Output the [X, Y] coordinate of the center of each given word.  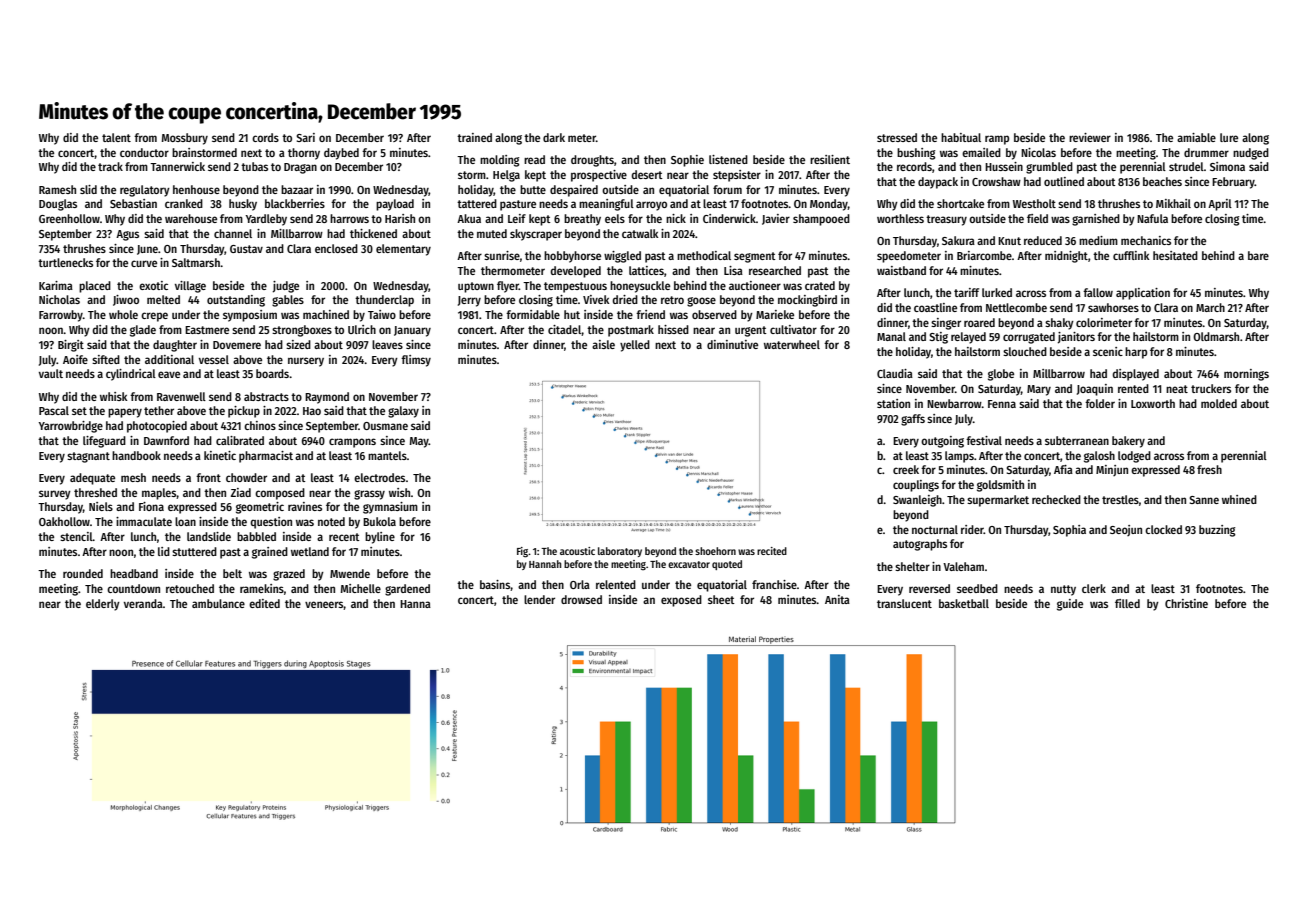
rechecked [1056, 499]
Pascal [54, 410]
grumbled [1049, 168]
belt [232, 573]
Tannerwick [177, 166]
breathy [582, 220]
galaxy [403, 412]
